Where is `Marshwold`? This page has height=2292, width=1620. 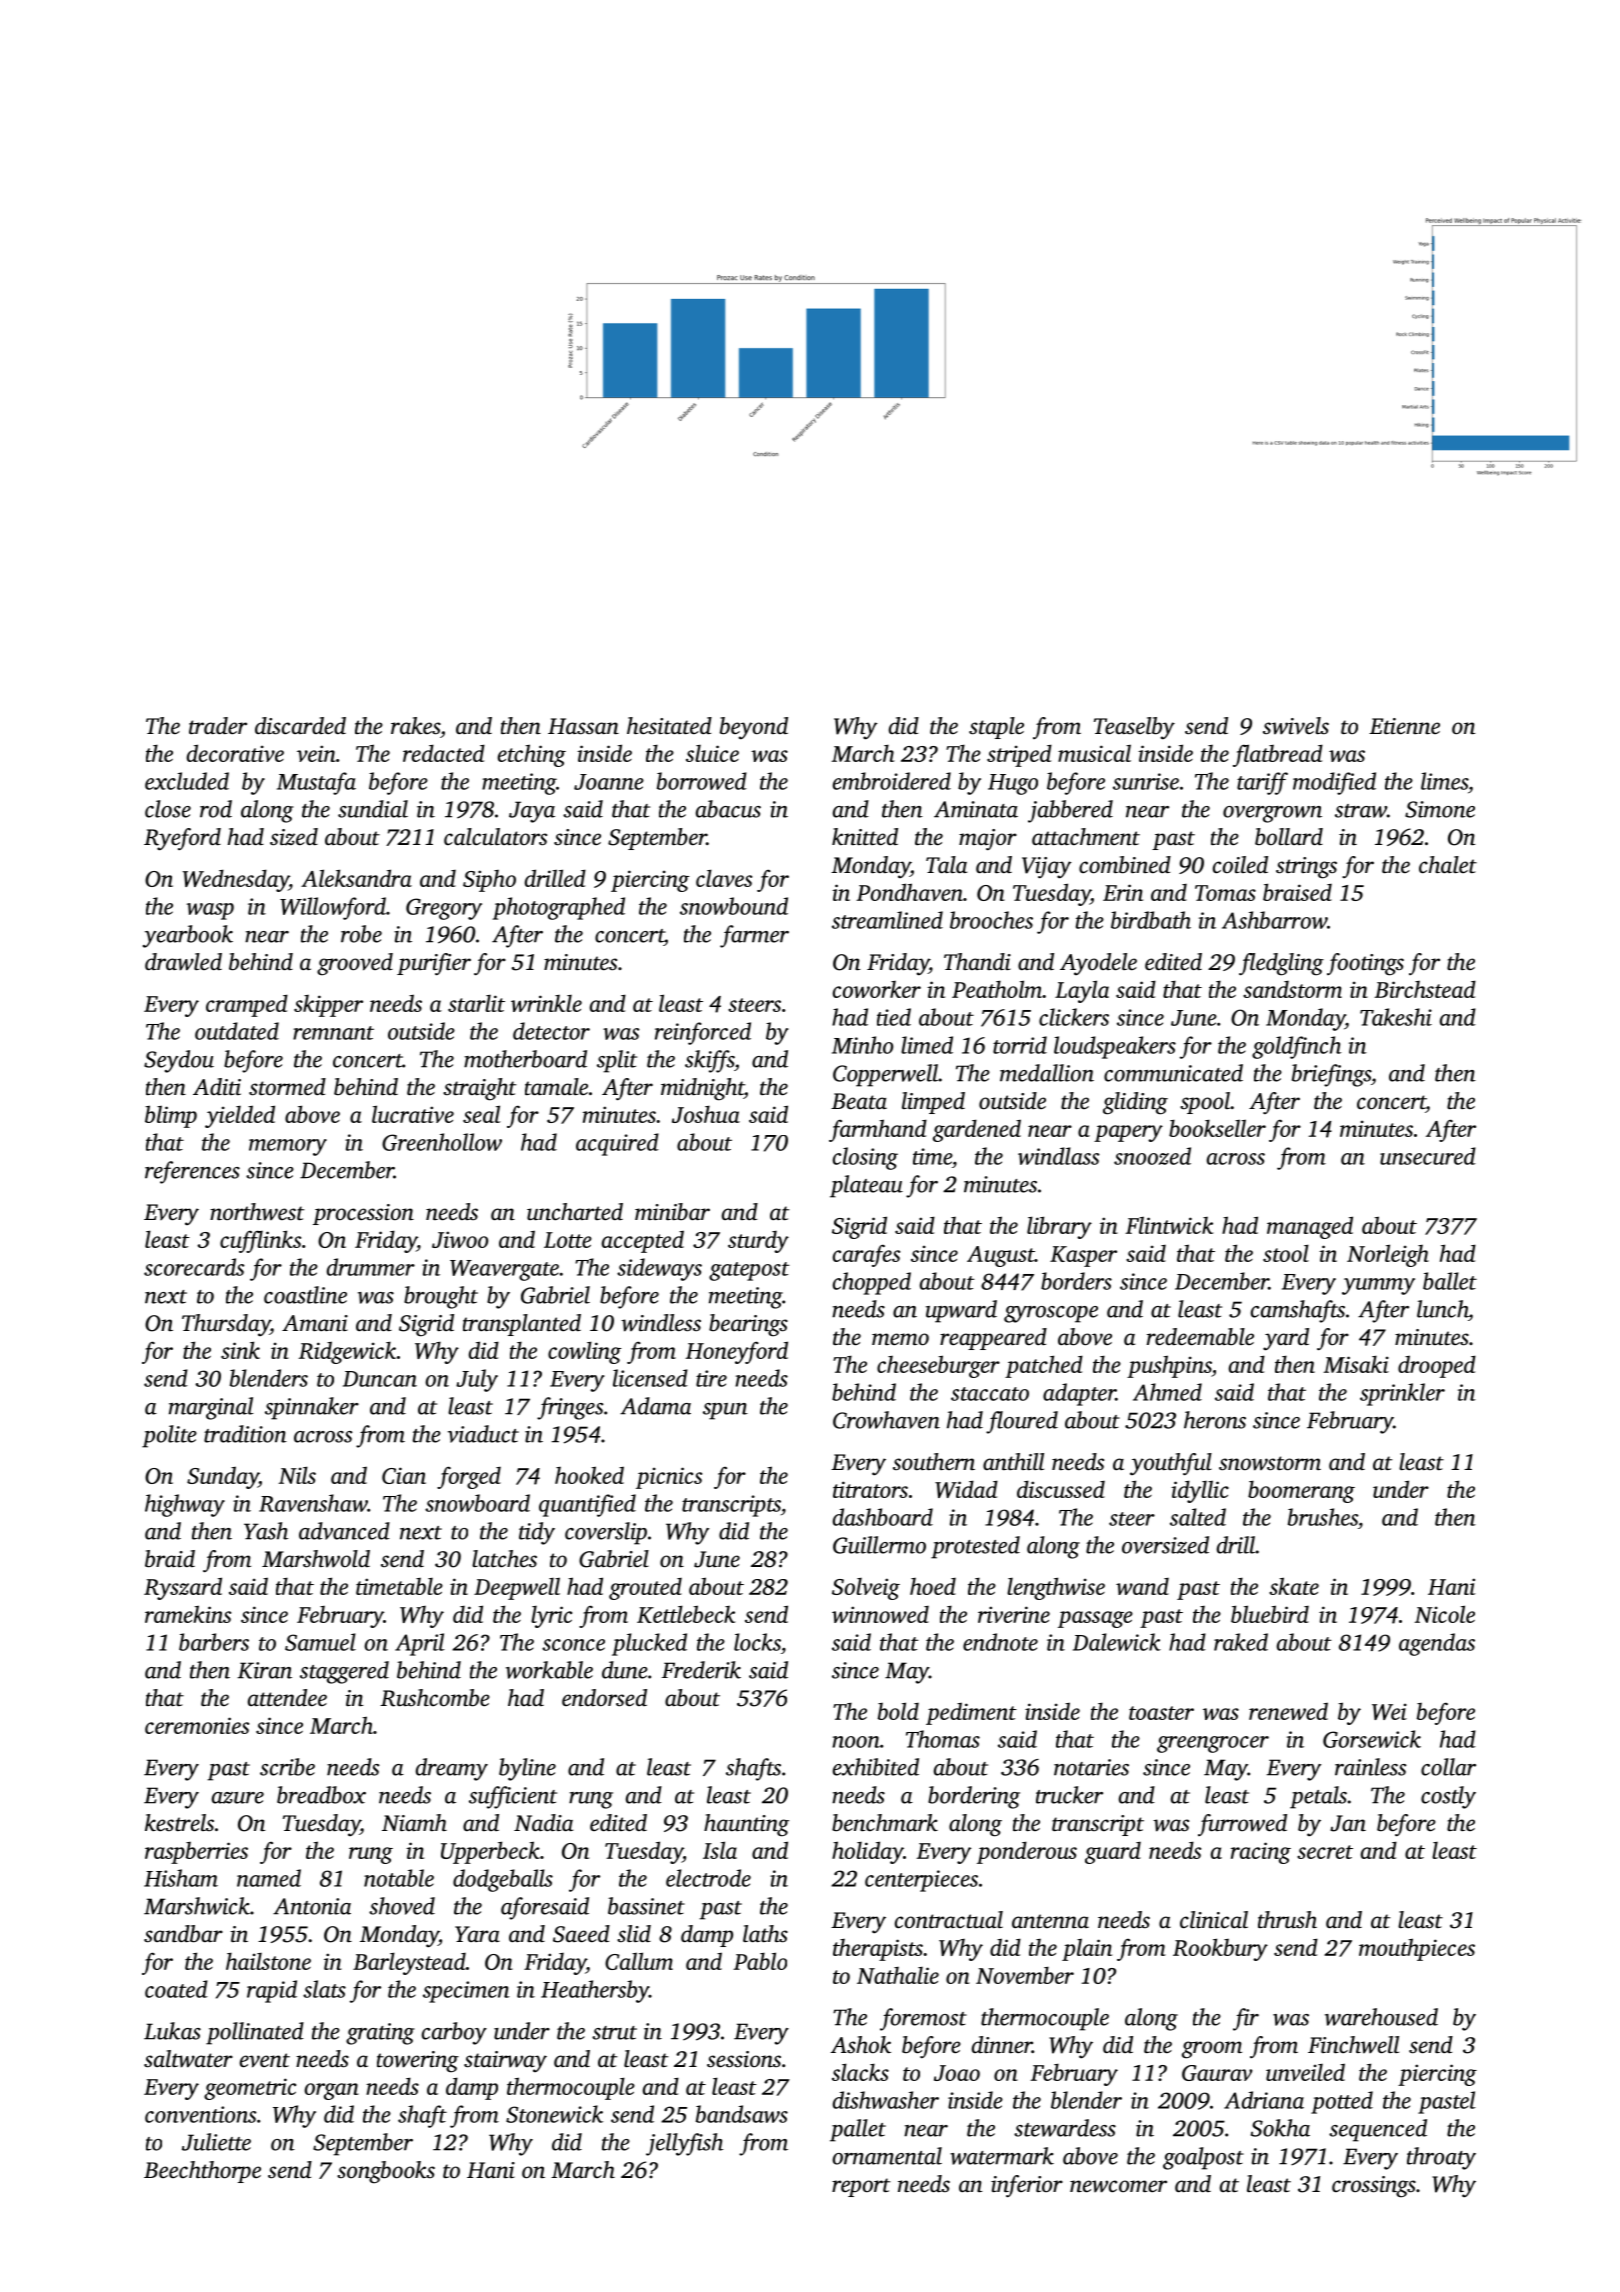 Marshwold is located at coordinates (316, 1559).
